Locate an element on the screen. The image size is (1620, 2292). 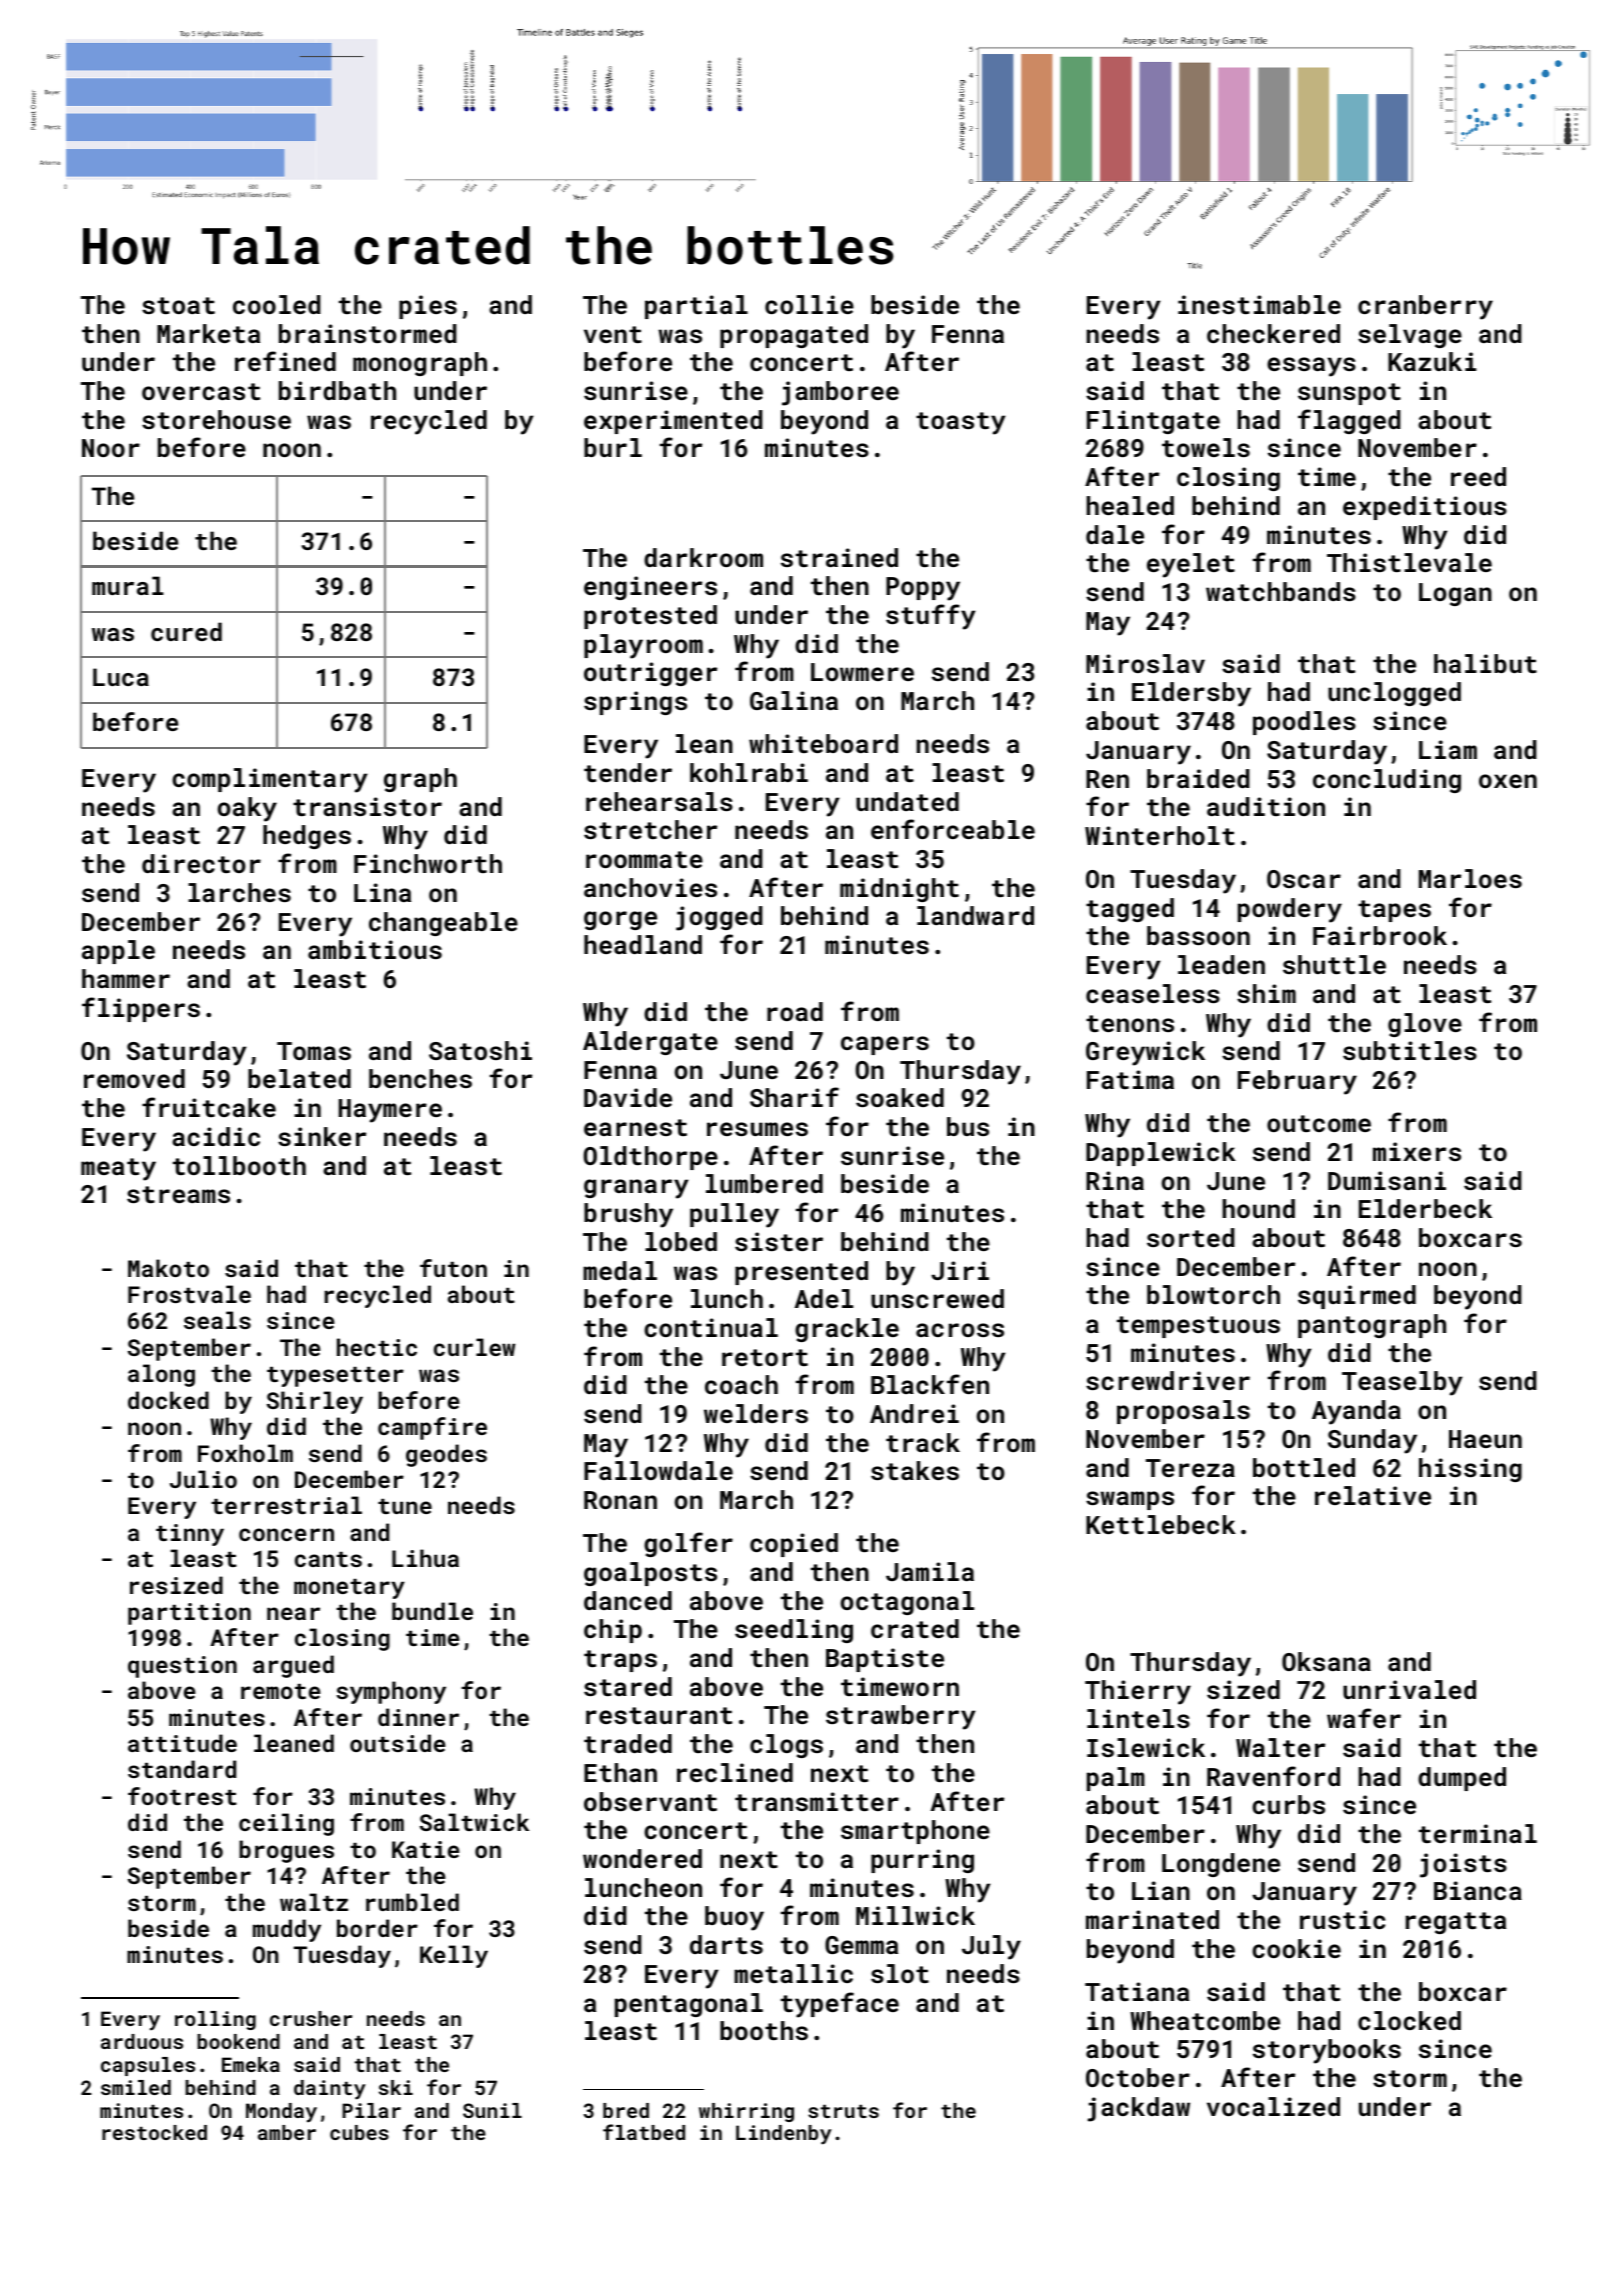
burl is located at coordinates (613, 447).
